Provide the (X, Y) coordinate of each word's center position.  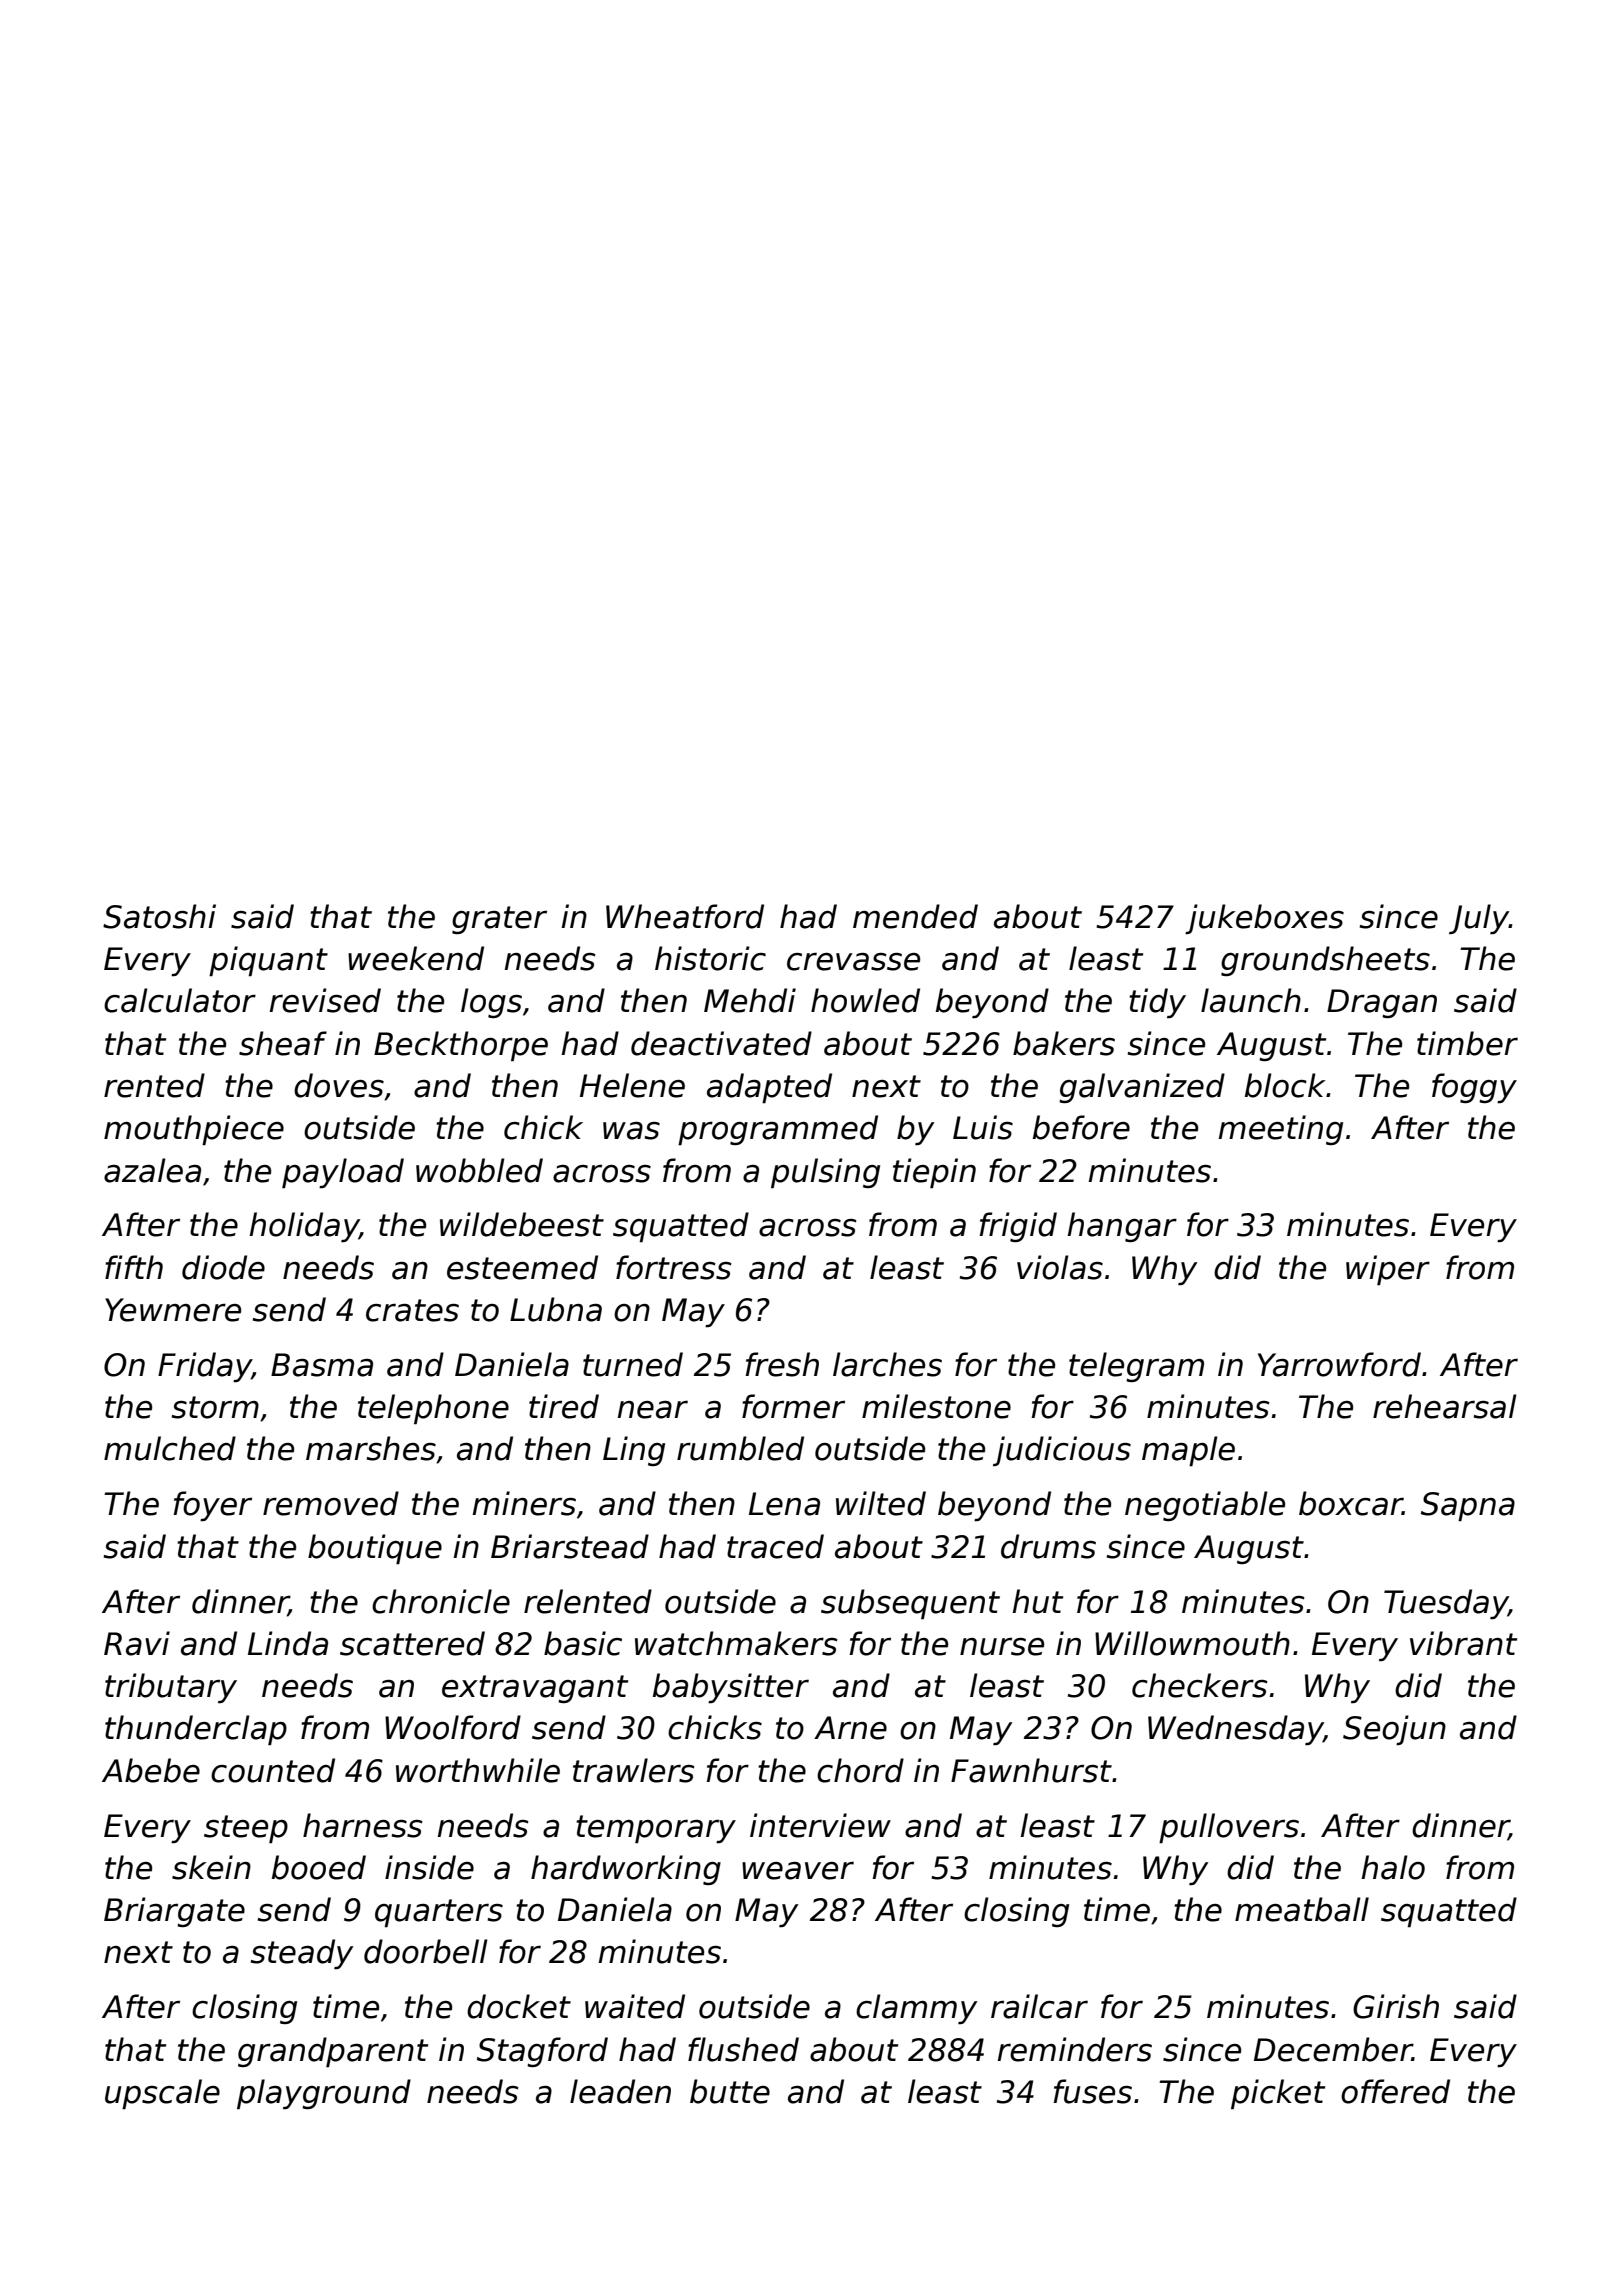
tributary (171, 1688)
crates (412, 1310)
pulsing (825, 1173)
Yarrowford (1339, 1364)
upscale (162, 2094)
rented (154, 1085)
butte (730, 2091)
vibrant (1463, 1643)
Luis (983, 1127)
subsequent (910, 1604)
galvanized (1142, 1088)
